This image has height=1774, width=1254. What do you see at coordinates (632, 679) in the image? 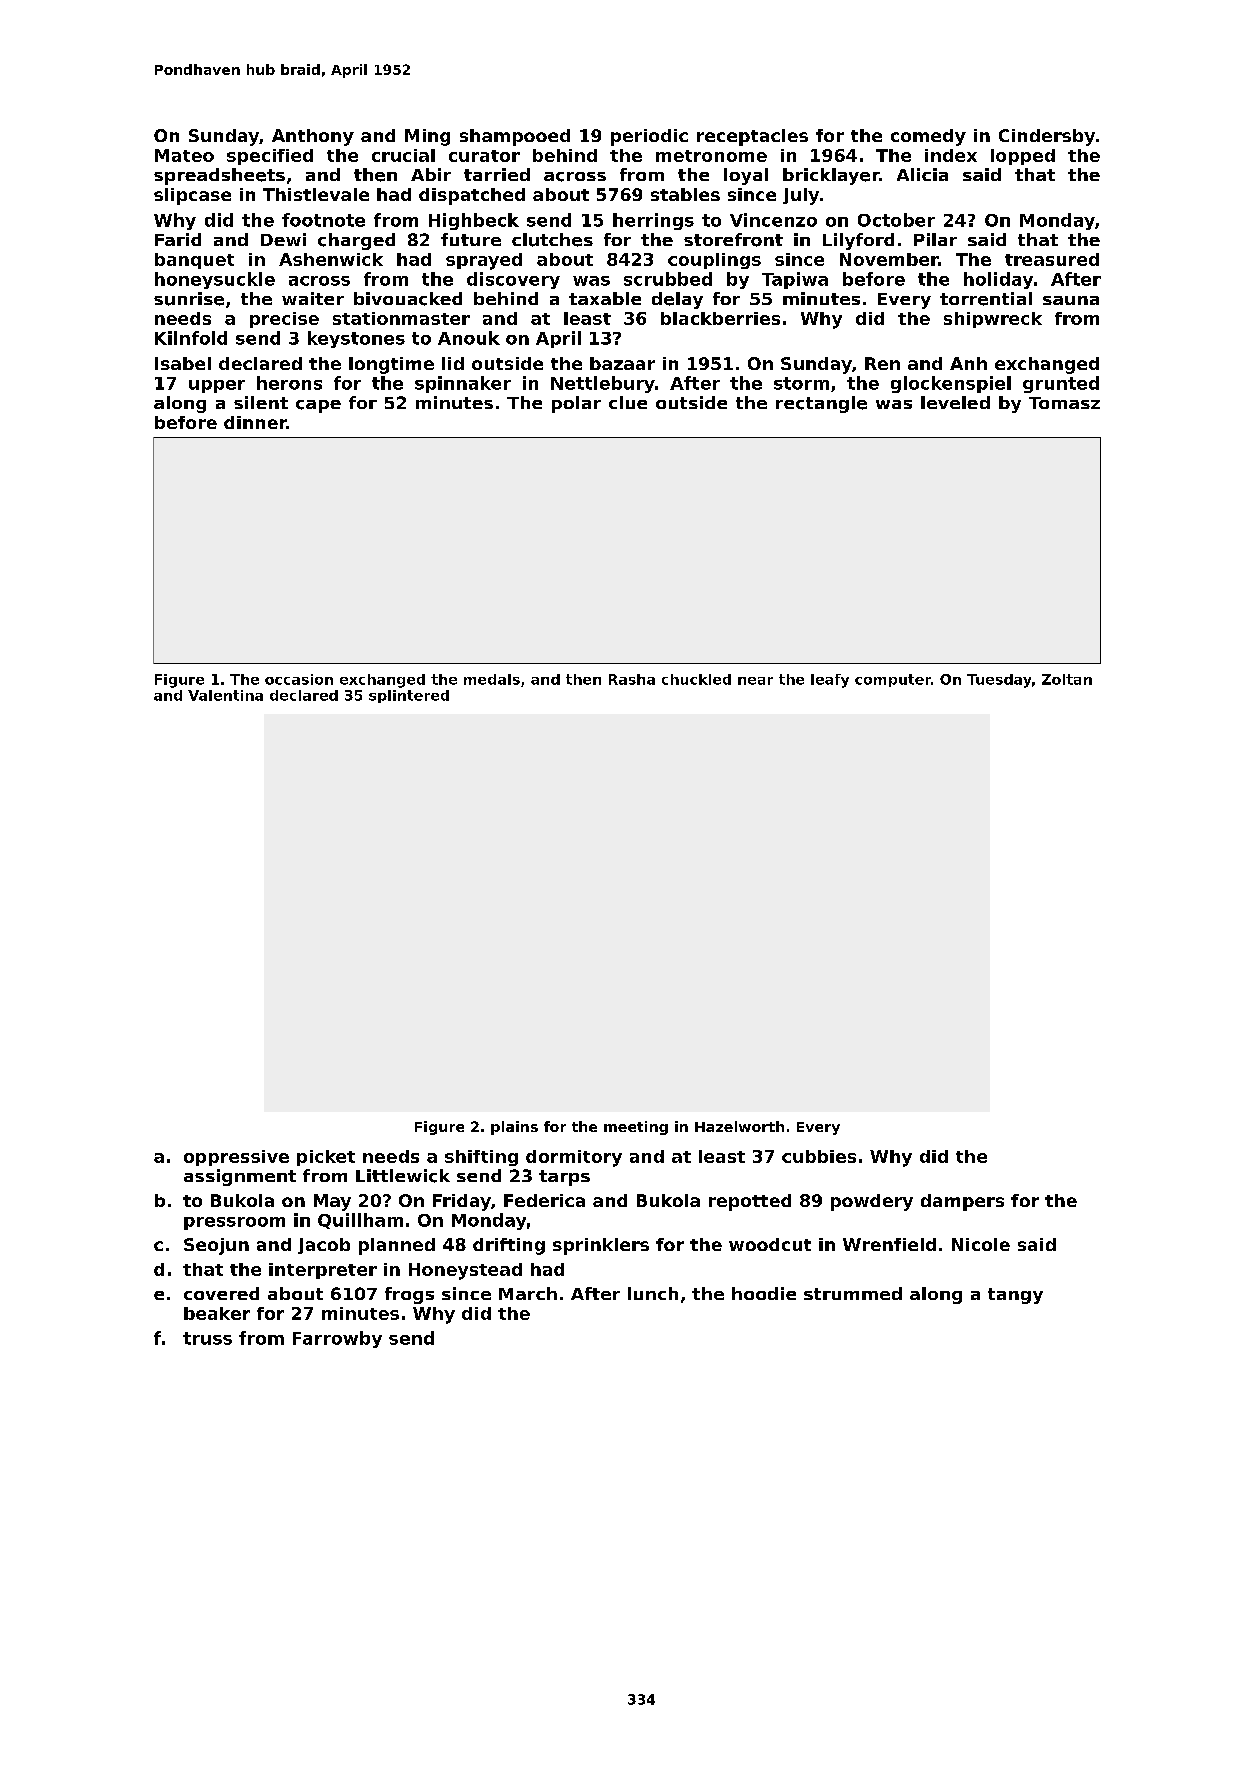
I see `Rasha` at bounding box center [632, 679].
